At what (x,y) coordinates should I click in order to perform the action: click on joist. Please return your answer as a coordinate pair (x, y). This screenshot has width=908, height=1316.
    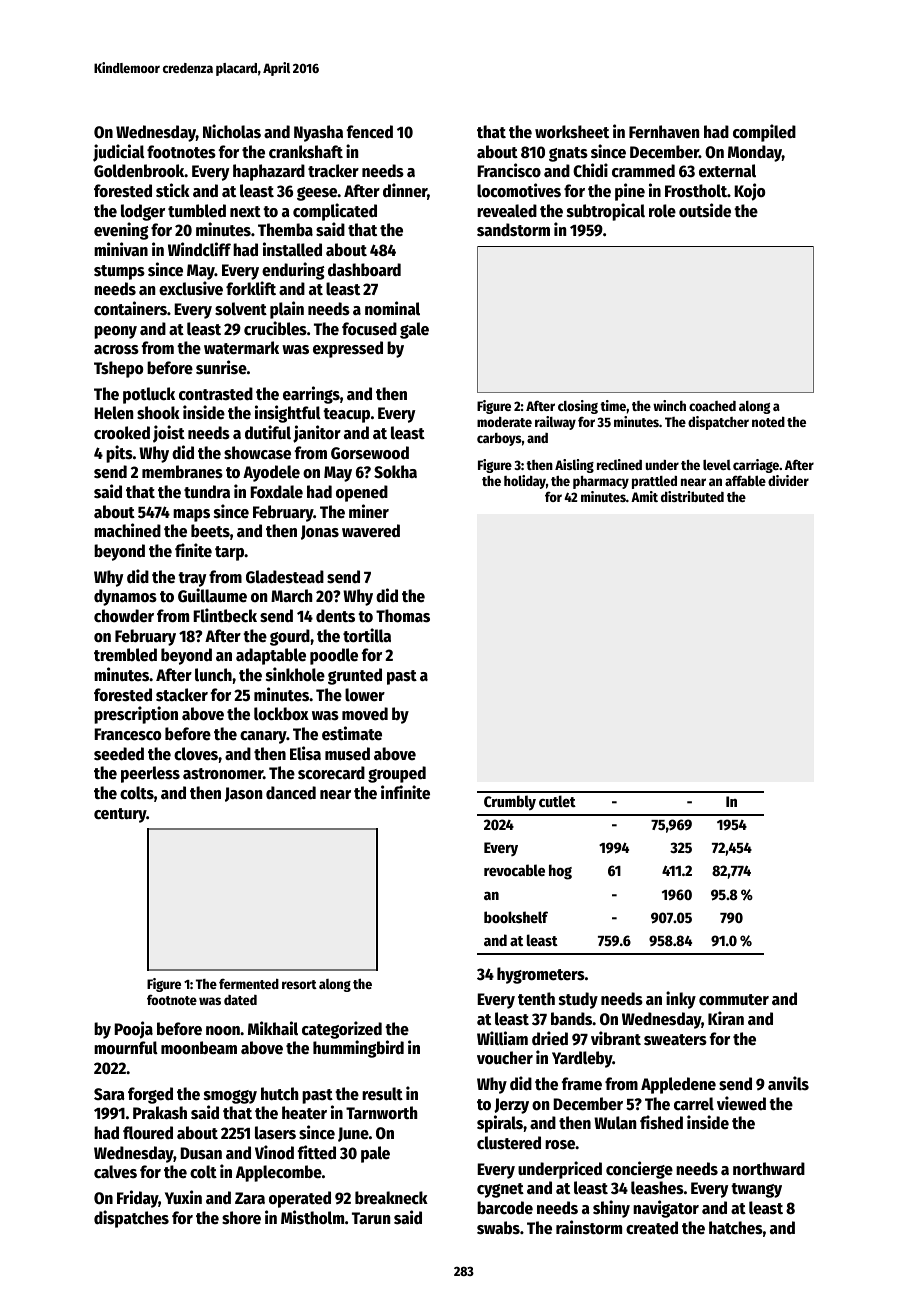
    Looking at the image, I should click on (169, 434).
